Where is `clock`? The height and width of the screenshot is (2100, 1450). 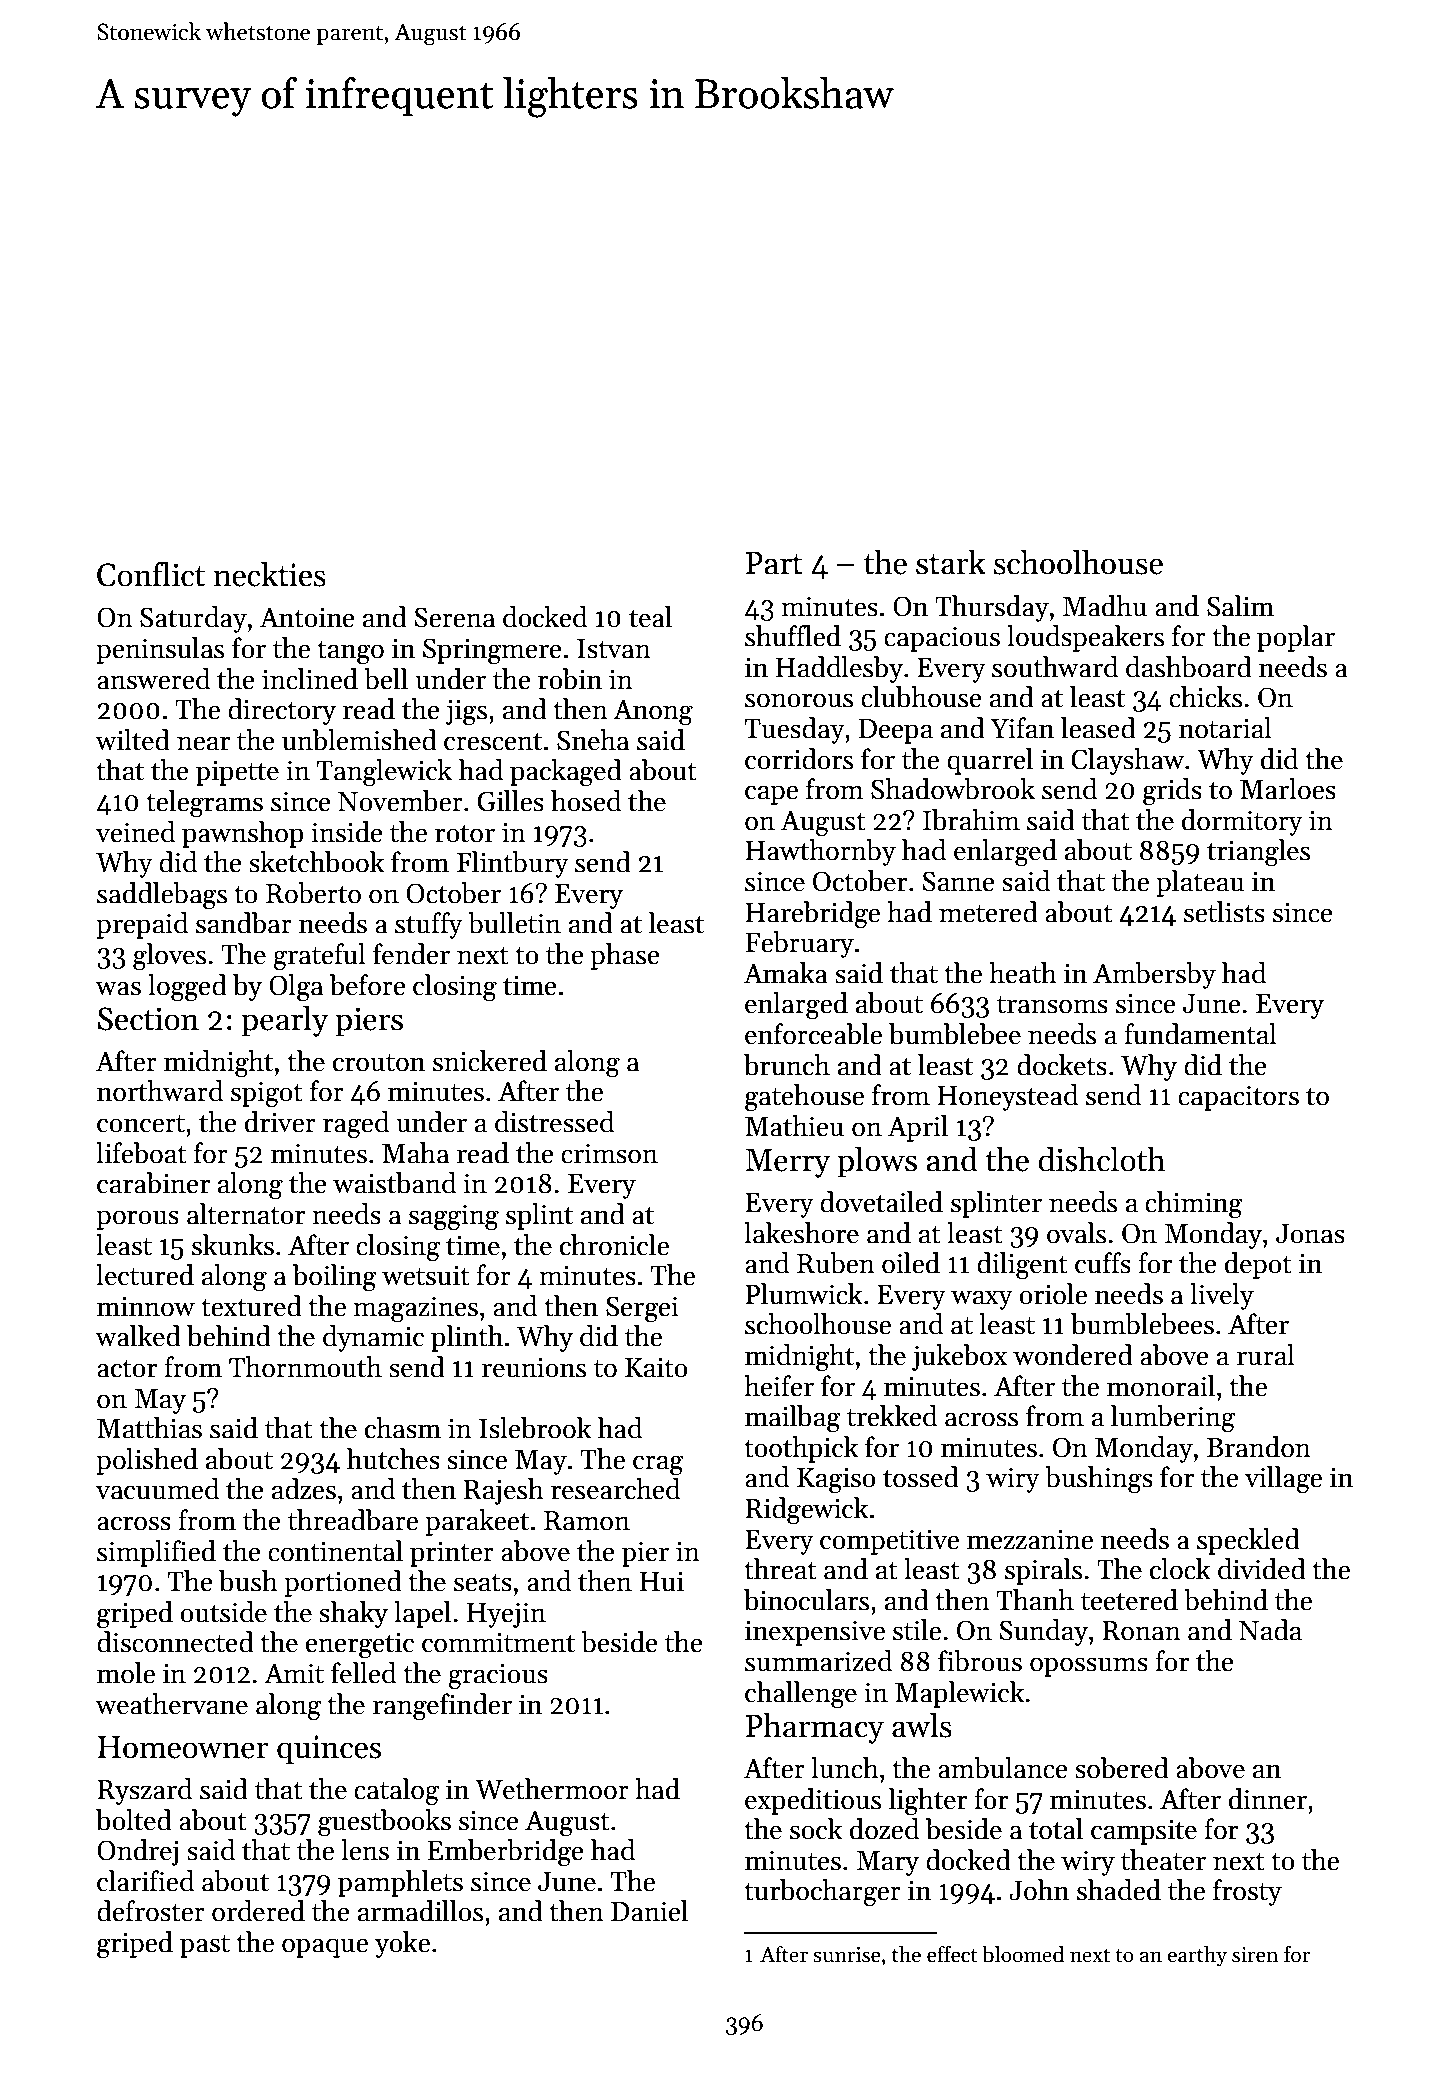
clock is located at coordinates (1180, 1569).
